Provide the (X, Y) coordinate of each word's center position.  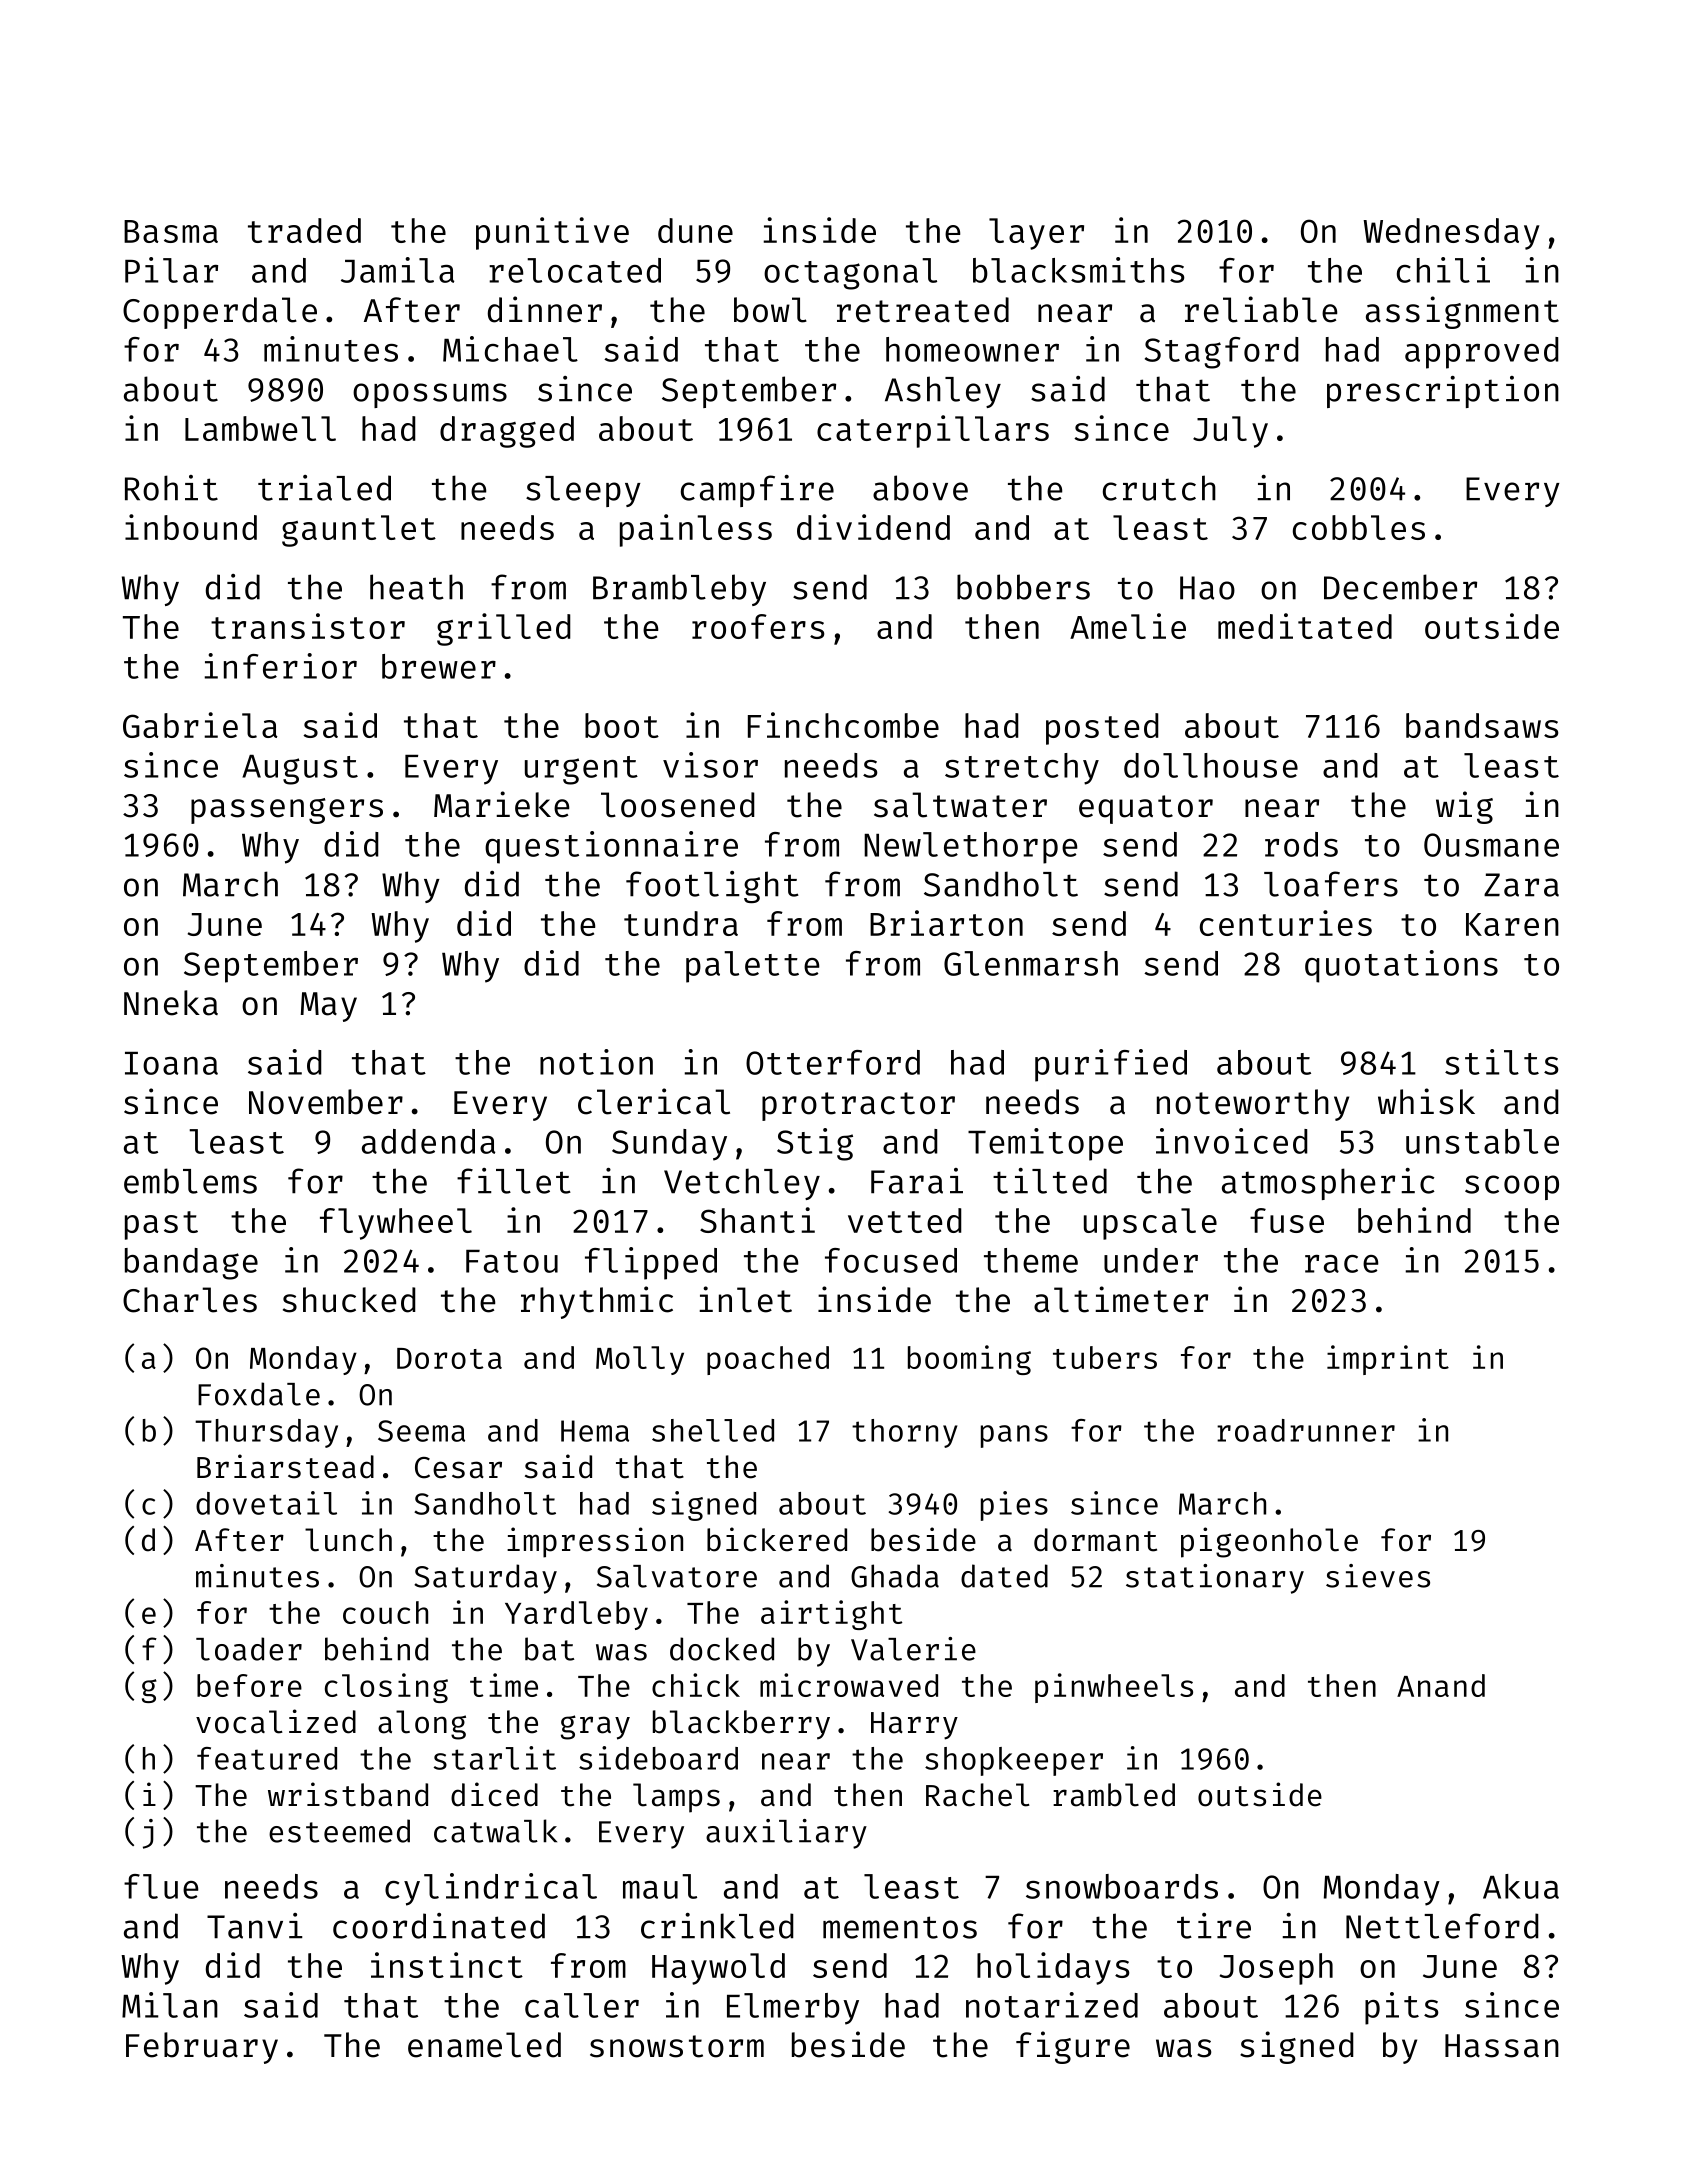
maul (660, 1886)
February (202, 2048)
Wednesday (1451, 234)
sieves (1378, 1576)
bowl (770, 310)
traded (304, 230)
